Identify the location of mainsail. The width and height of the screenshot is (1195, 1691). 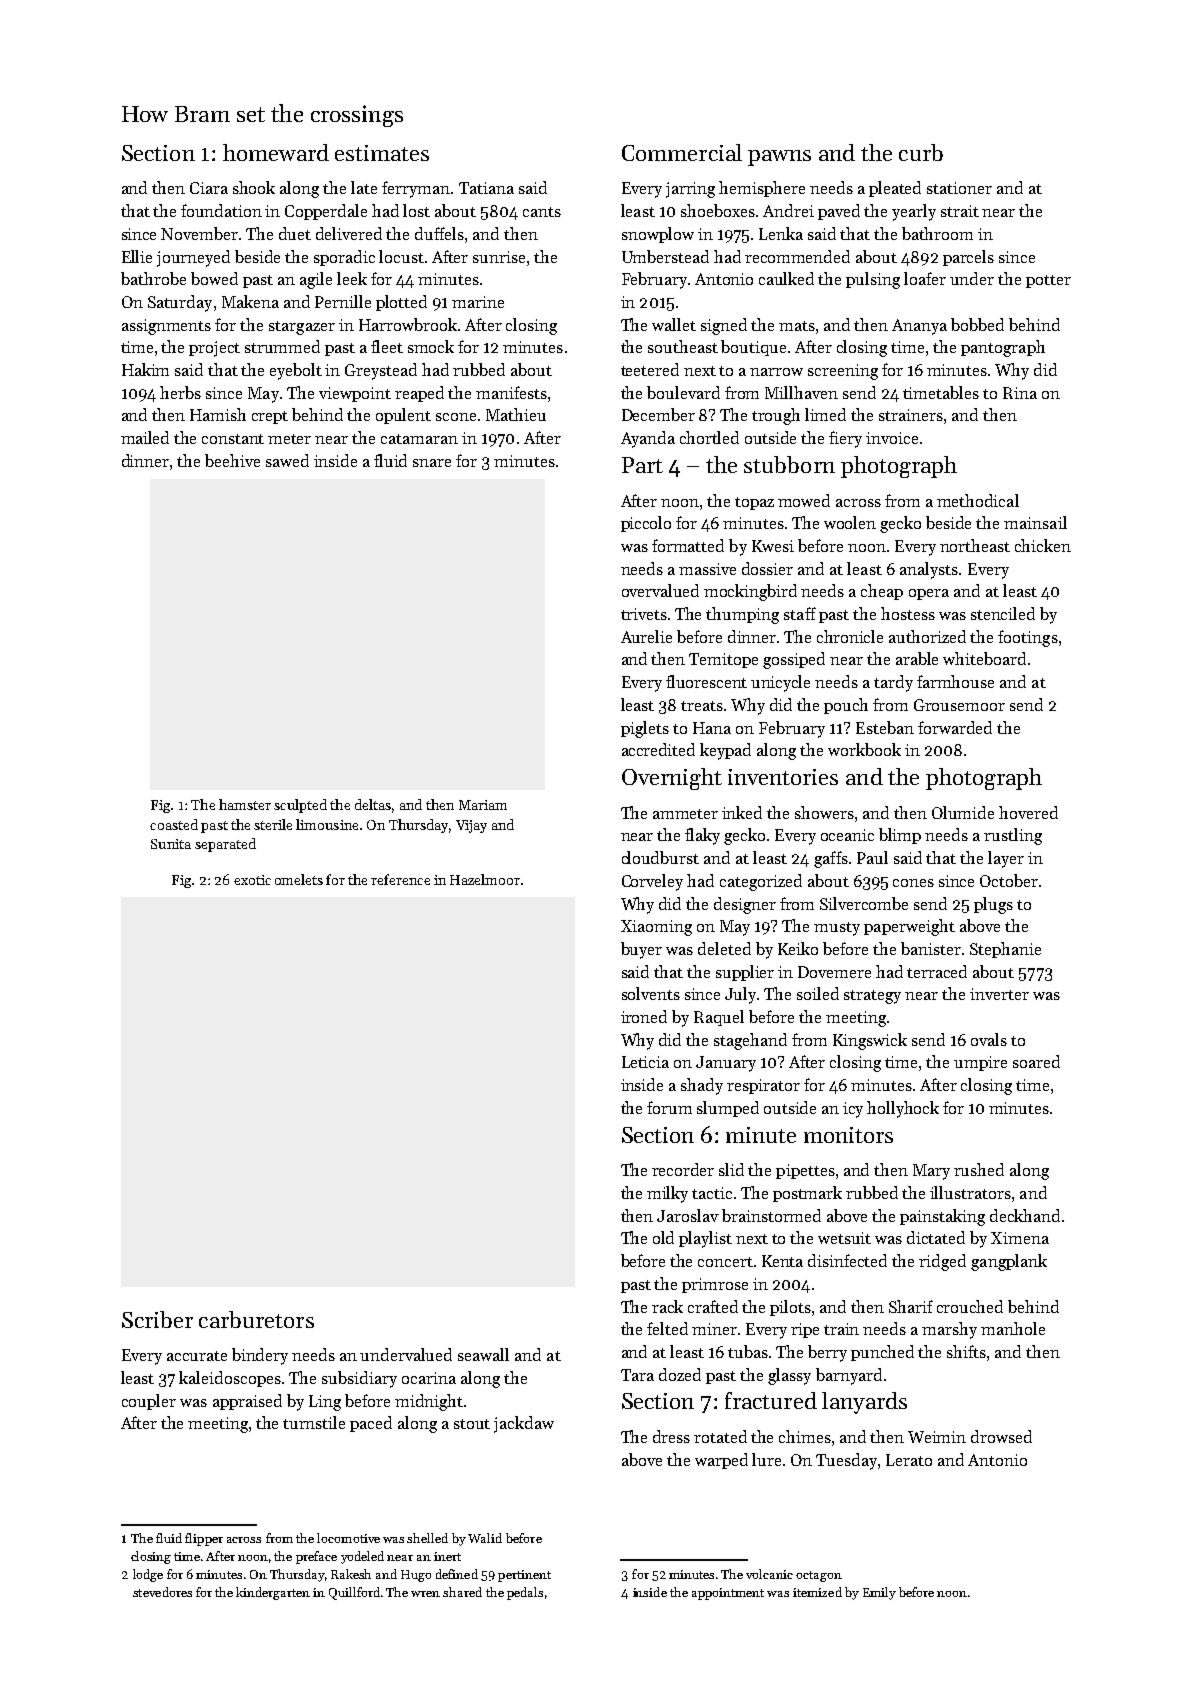
(1035, 522).
